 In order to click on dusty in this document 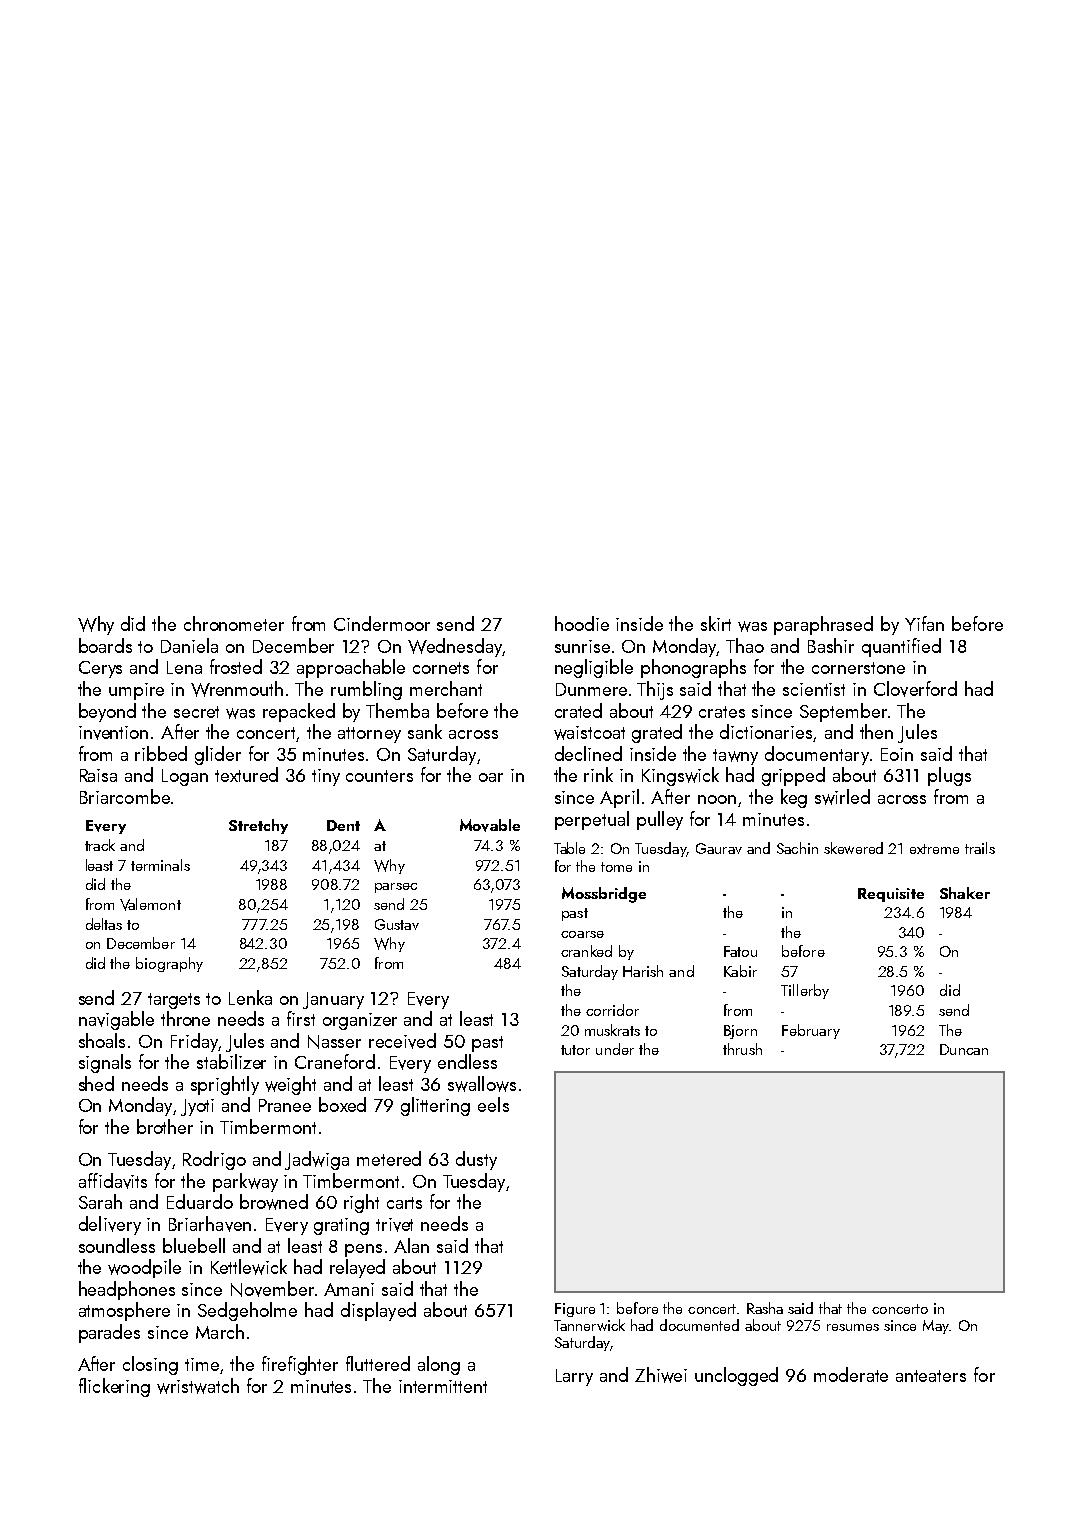, I will do `click(476, 1160)`.
